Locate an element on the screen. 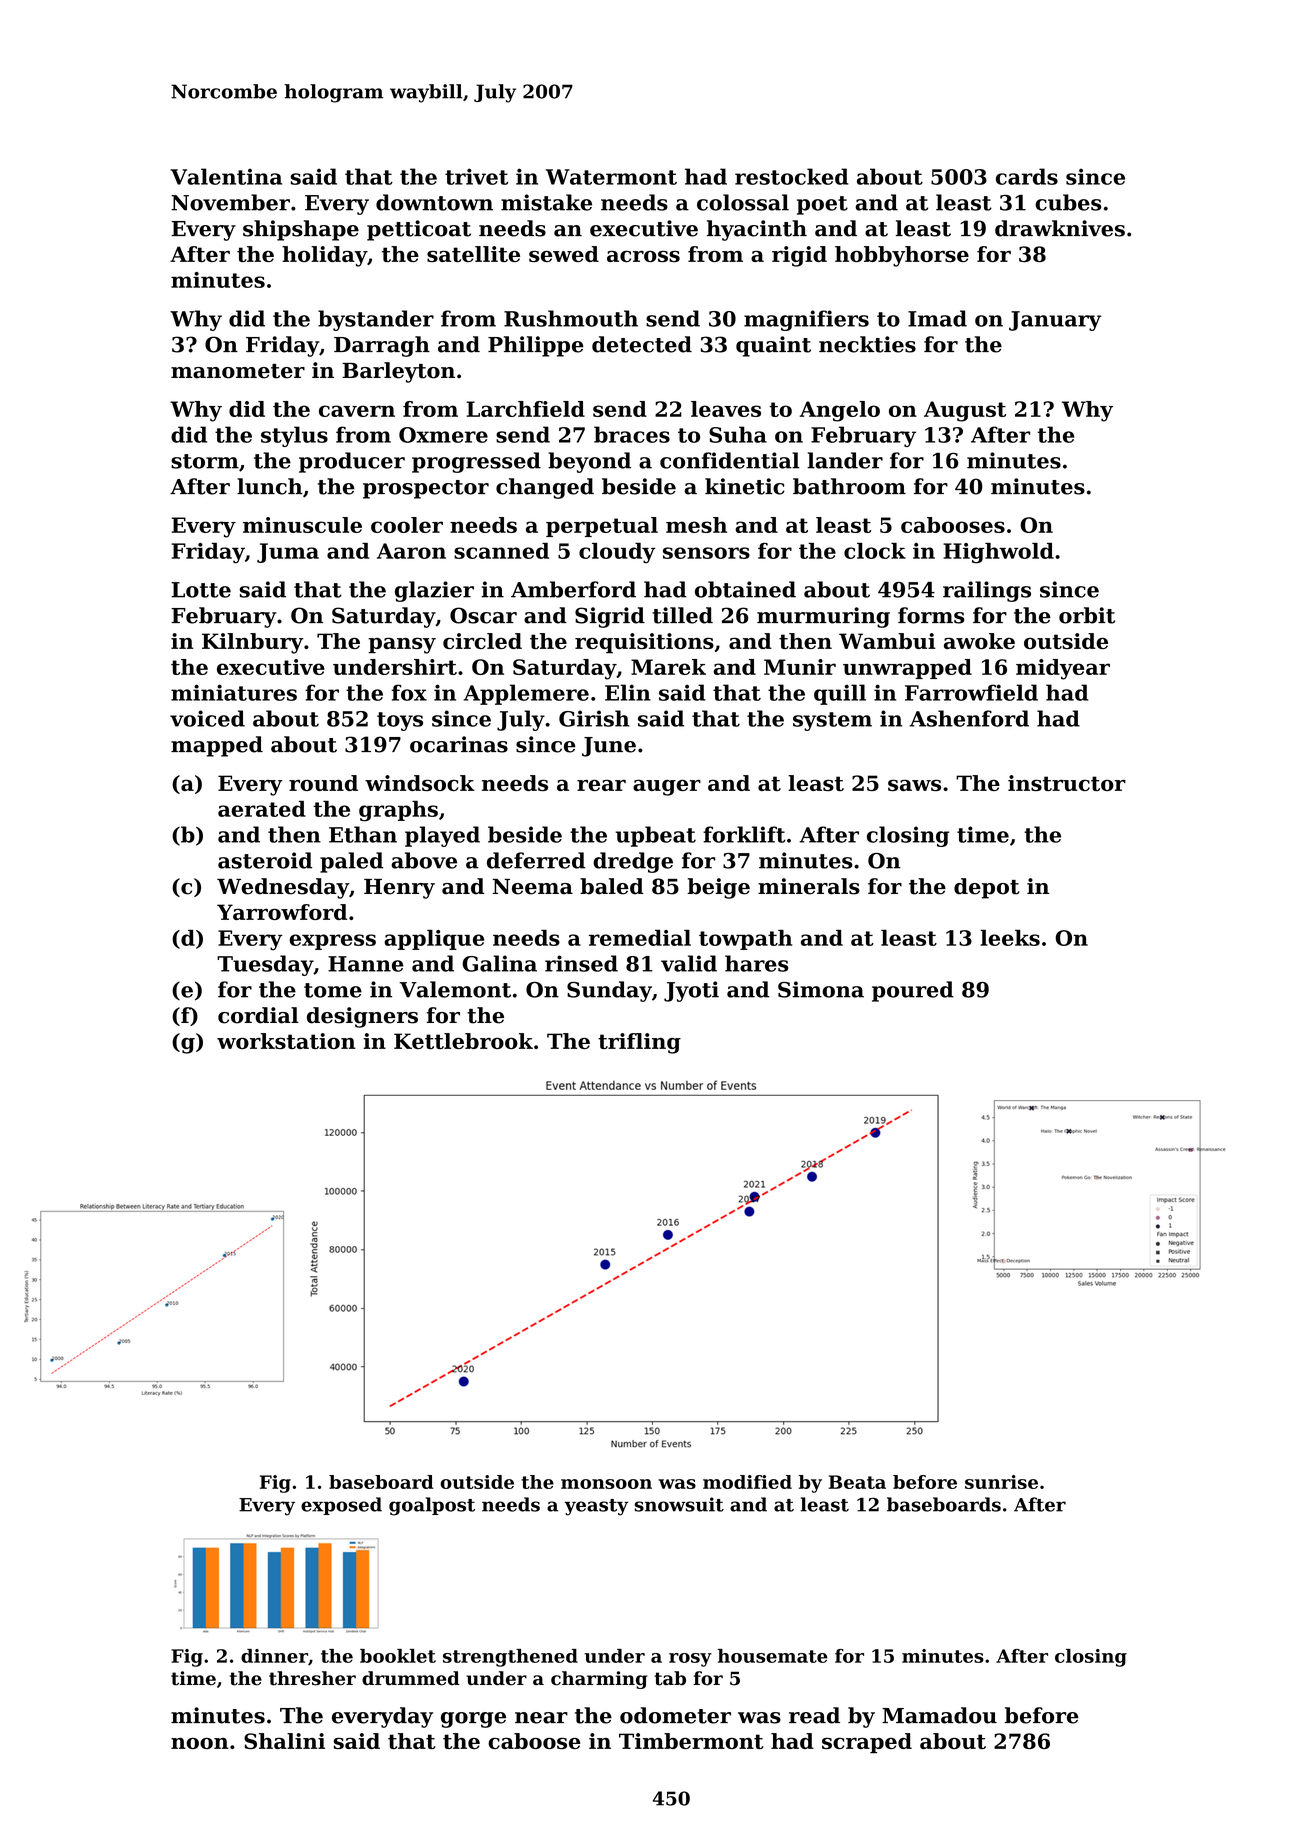 The image size is (1304, 1844). thresher is located at coordinates (312, 1678).
